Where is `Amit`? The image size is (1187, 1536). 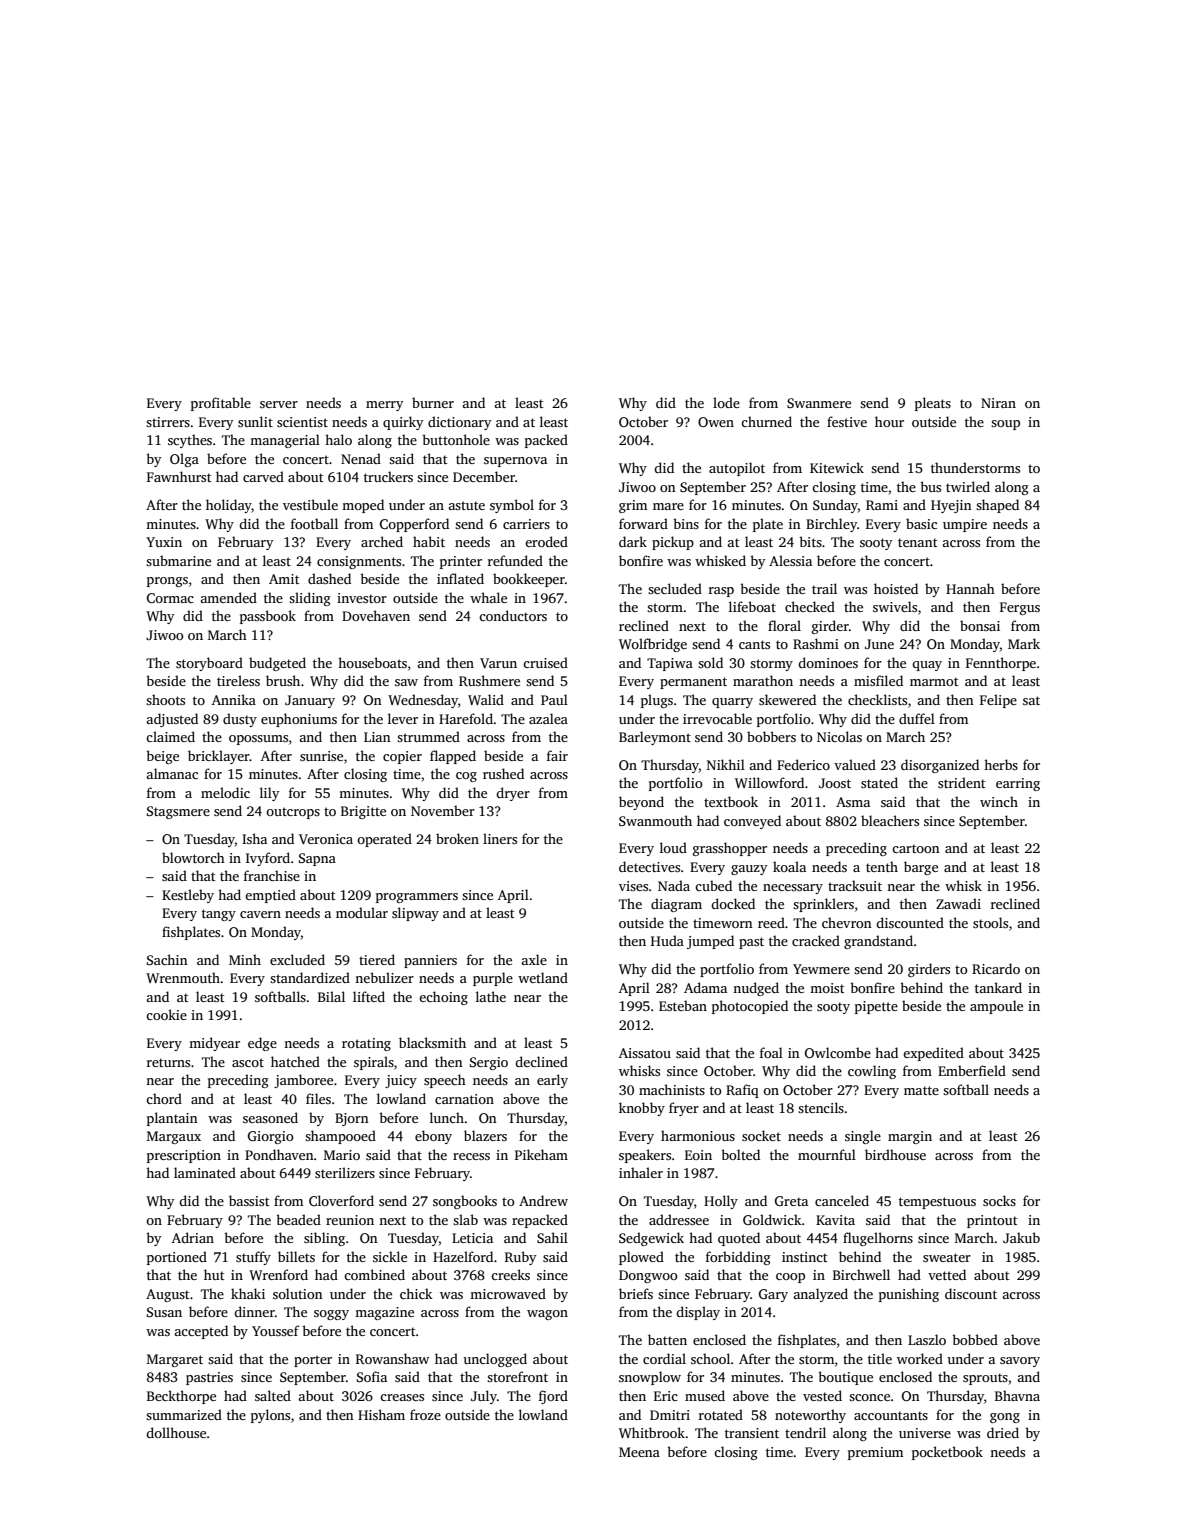 Amit is located at coordinates (284, 579).
